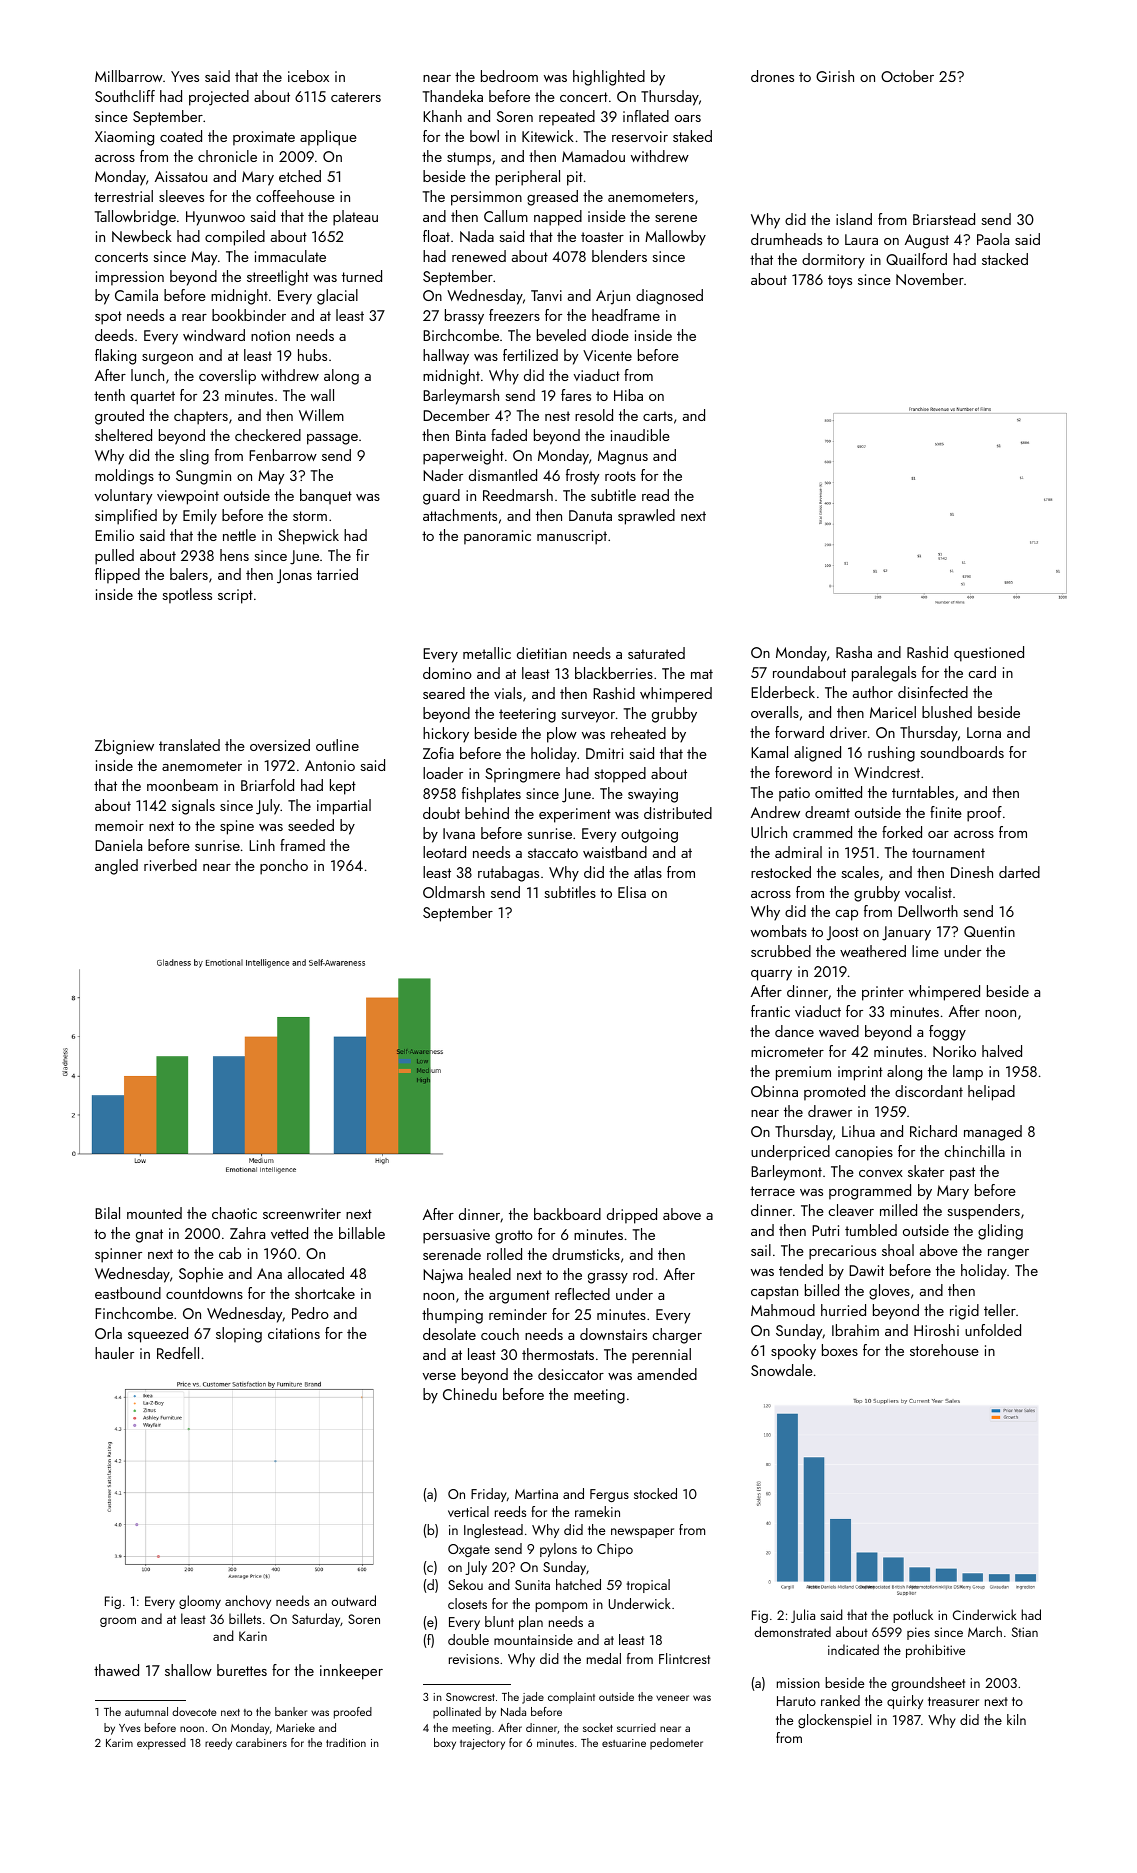 This screenshot has width=1137, height=1873. I want to click on spinner, so click(118, 1255).
